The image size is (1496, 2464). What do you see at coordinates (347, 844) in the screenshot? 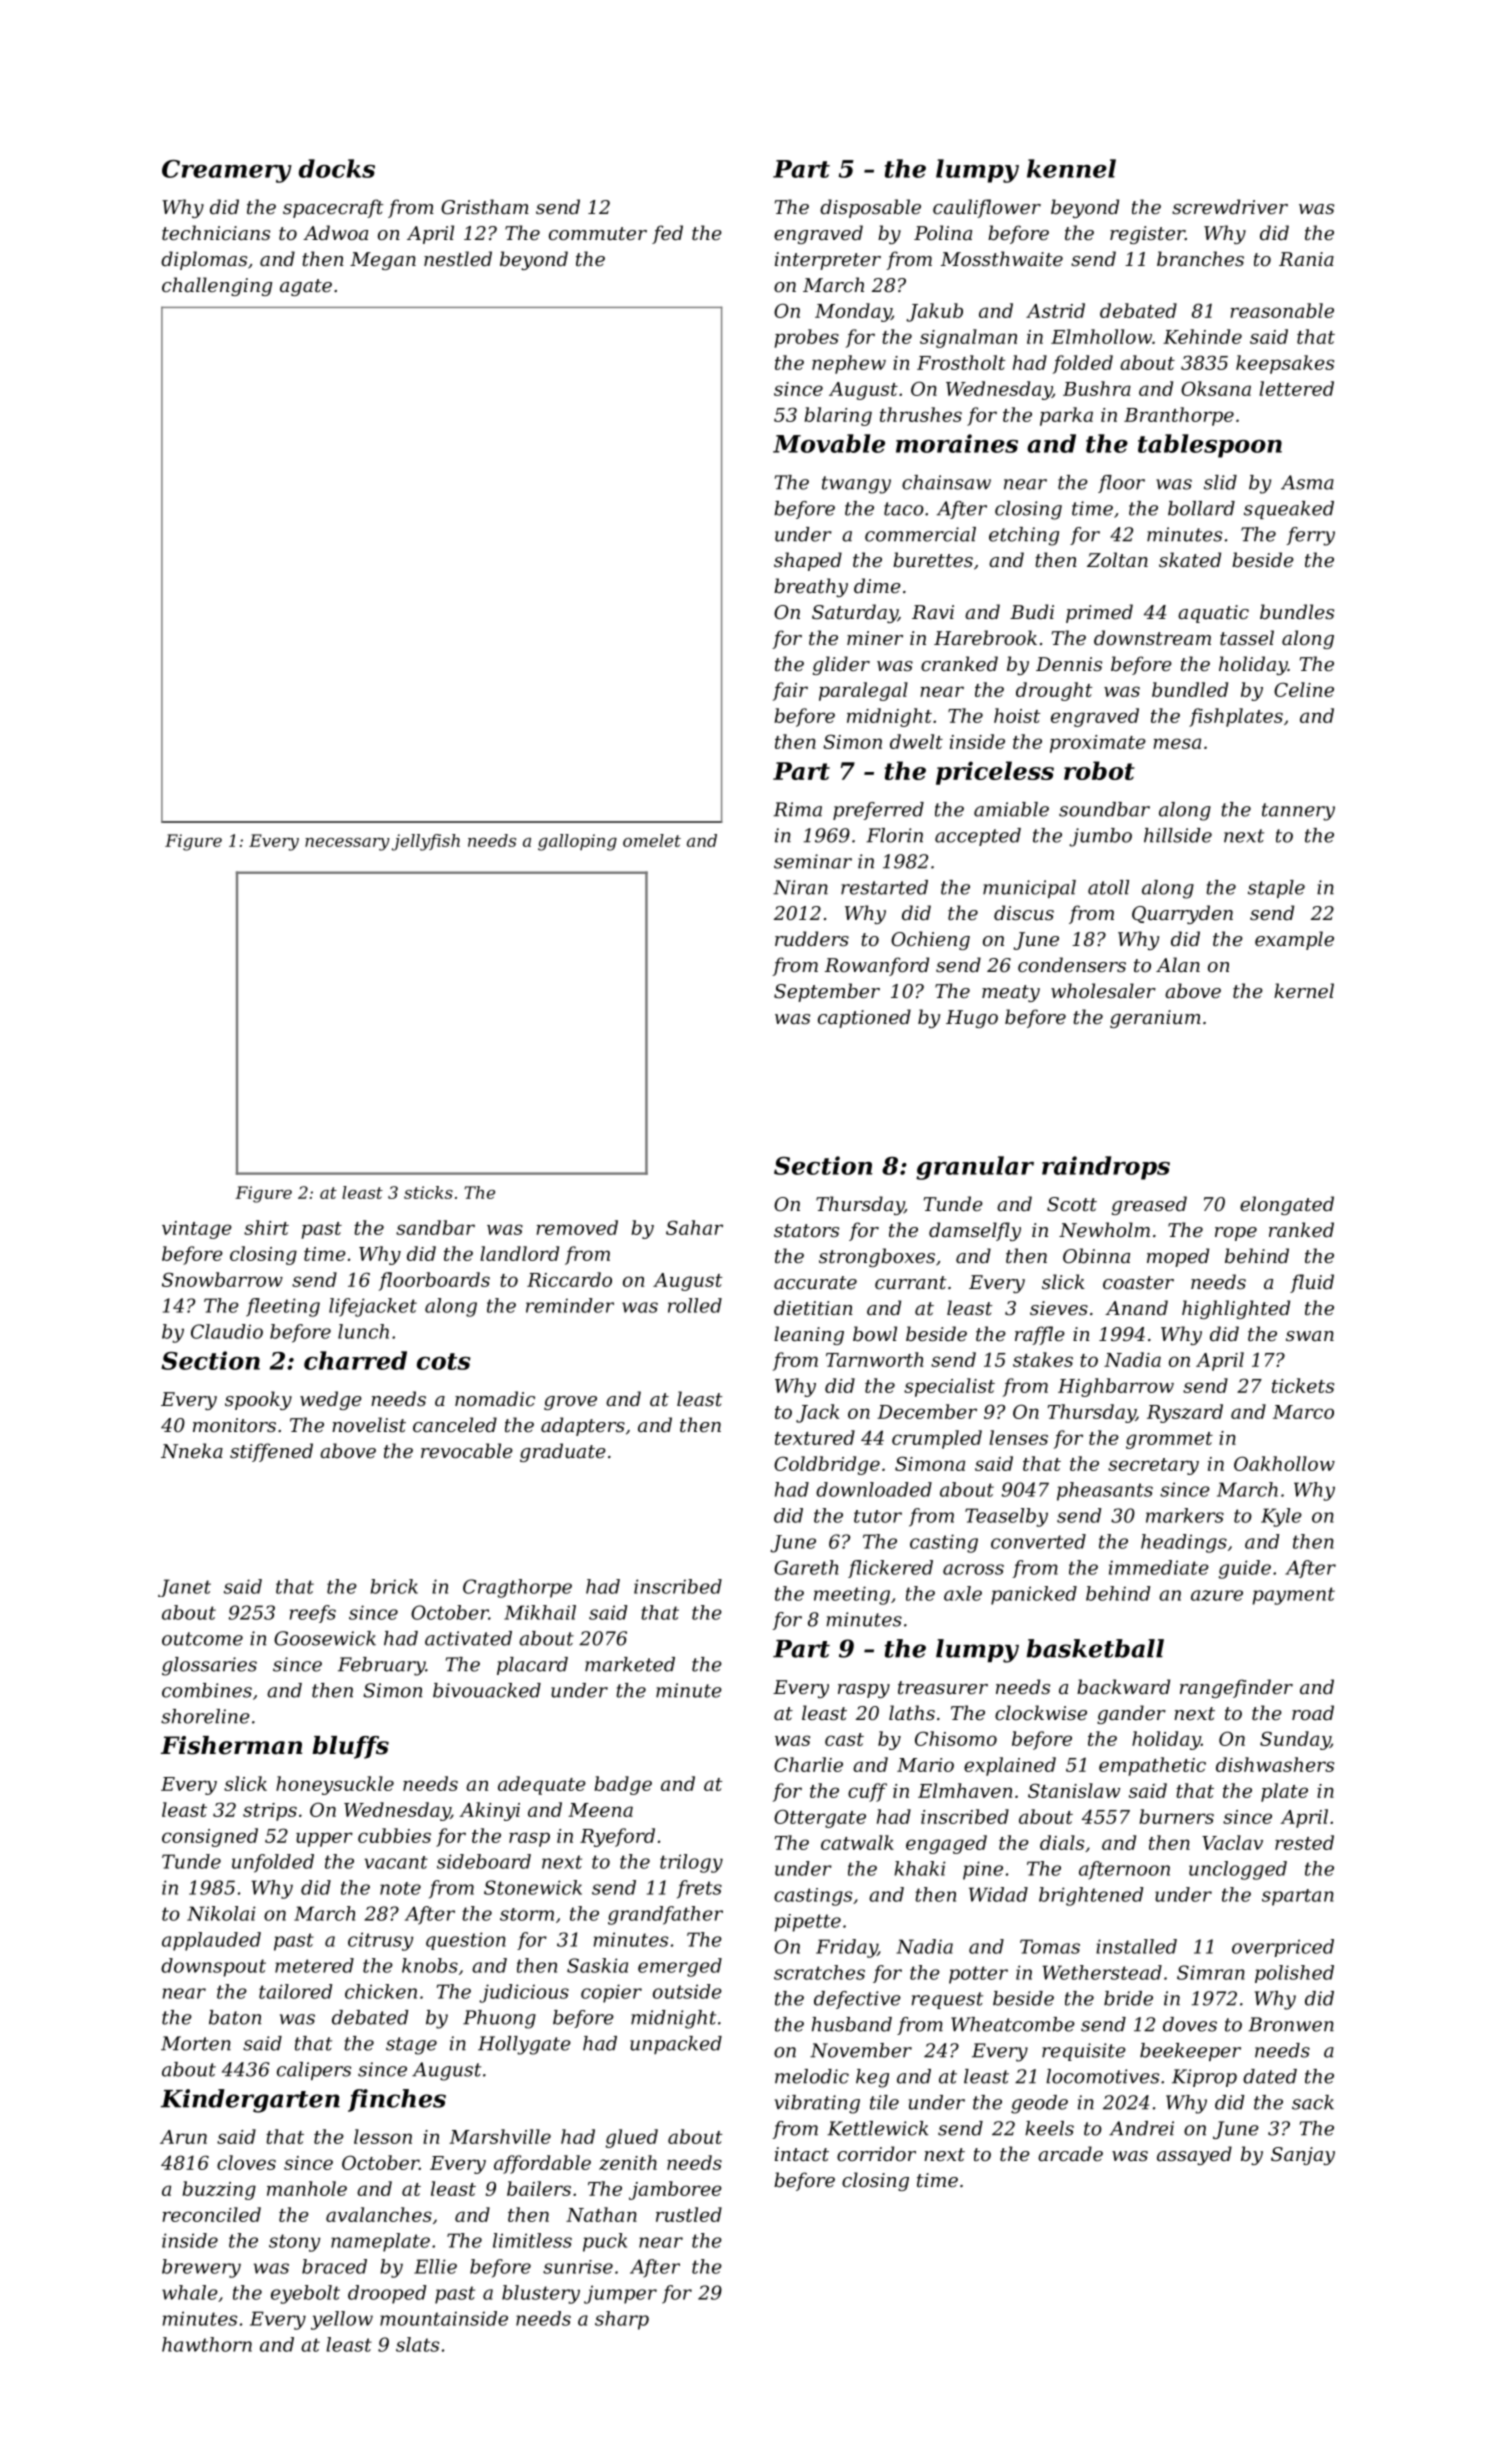
I see `necessary` at bounding box center [347, 844].
